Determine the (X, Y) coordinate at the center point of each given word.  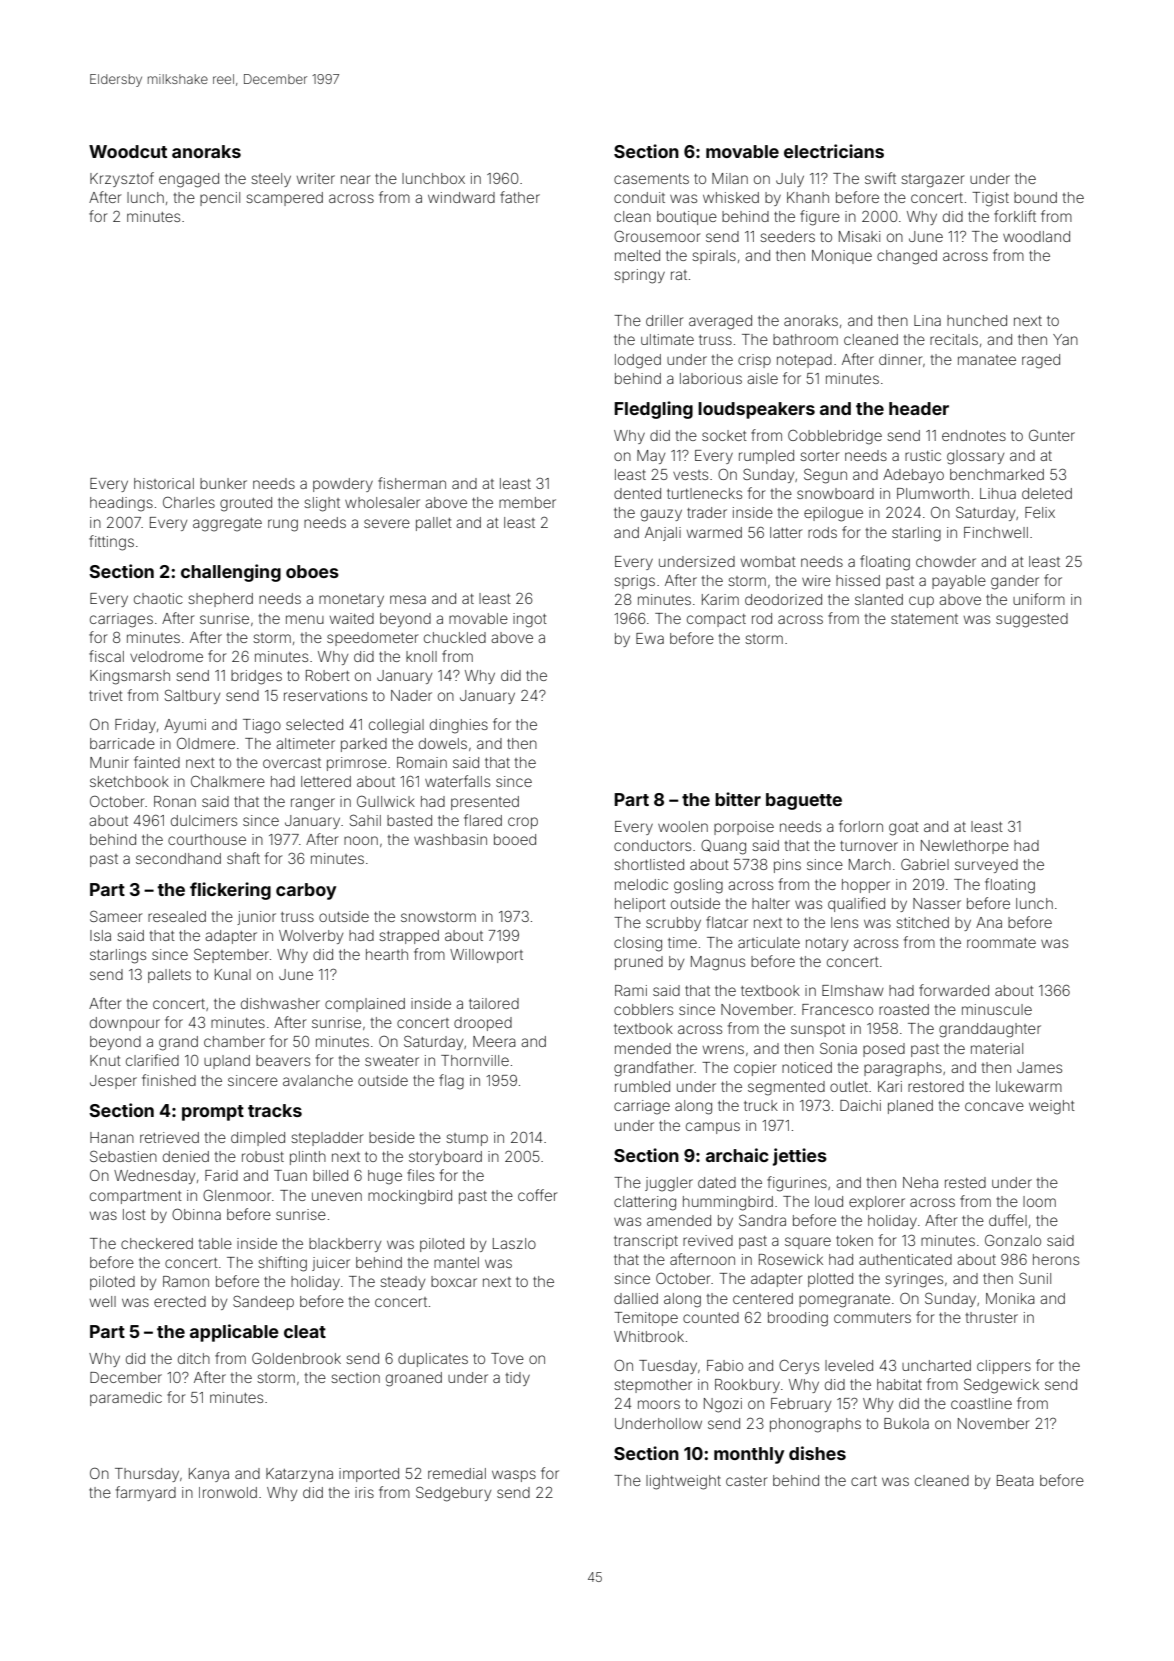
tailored (494, 1003)
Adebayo (913, 476)
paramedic (126, 1399)
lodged (638, 361)
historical (164, 483)
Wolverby (311, 937)
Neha (920, 1182)
